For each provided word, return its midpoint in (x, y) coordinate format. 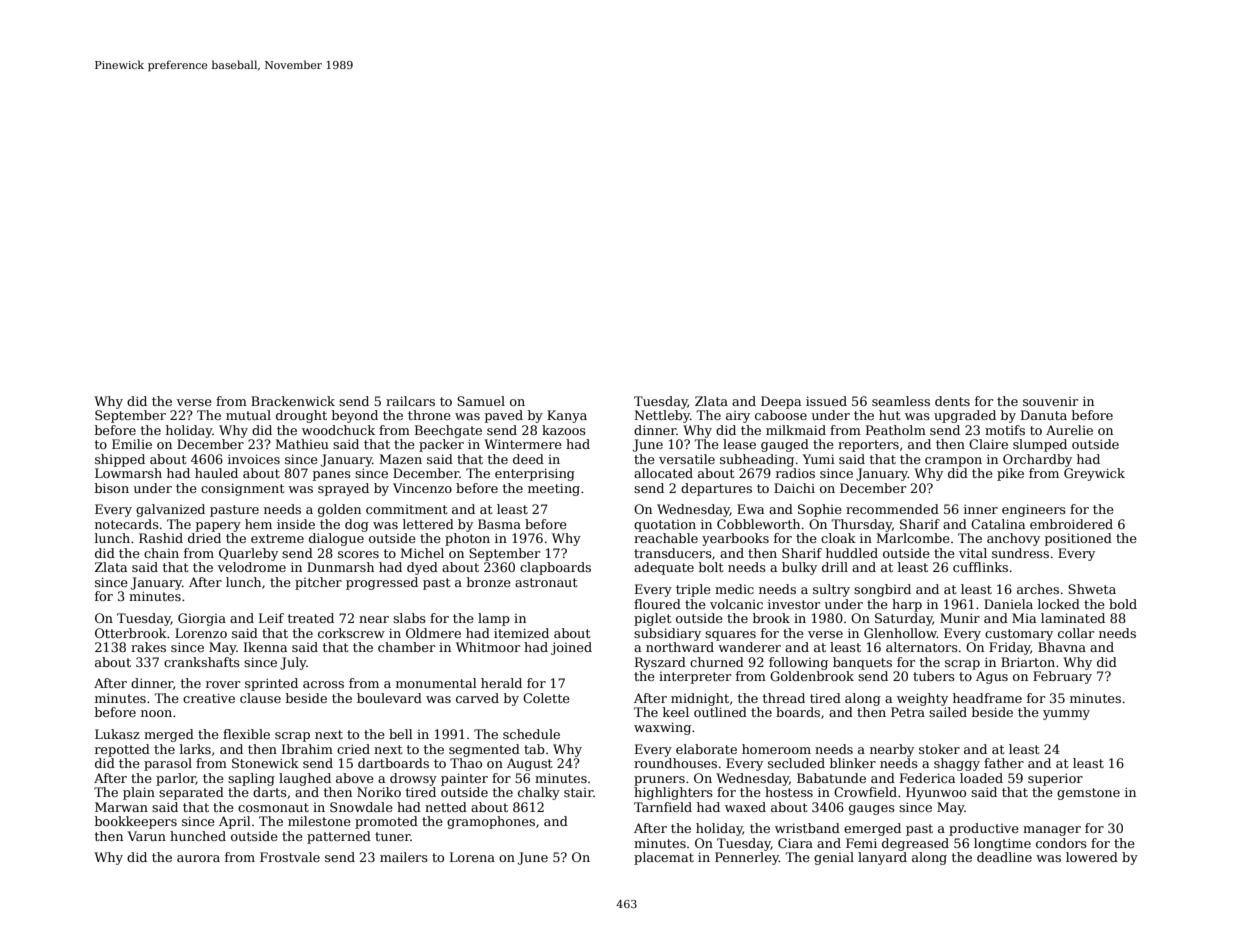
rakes (148, 647)
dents (952, 401)
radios (795, 473)
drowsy (413, 779)
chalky (539, 793)
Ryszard (660, 663)
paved (504, 416)
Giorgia (202, 619)
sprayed (343, 489)
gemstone (1088, 794)
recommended (892, 509)
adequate (664, 568)
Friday (1010, 648)
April (235, 822)
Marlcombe (913, 538)
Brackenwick (293, 401)
